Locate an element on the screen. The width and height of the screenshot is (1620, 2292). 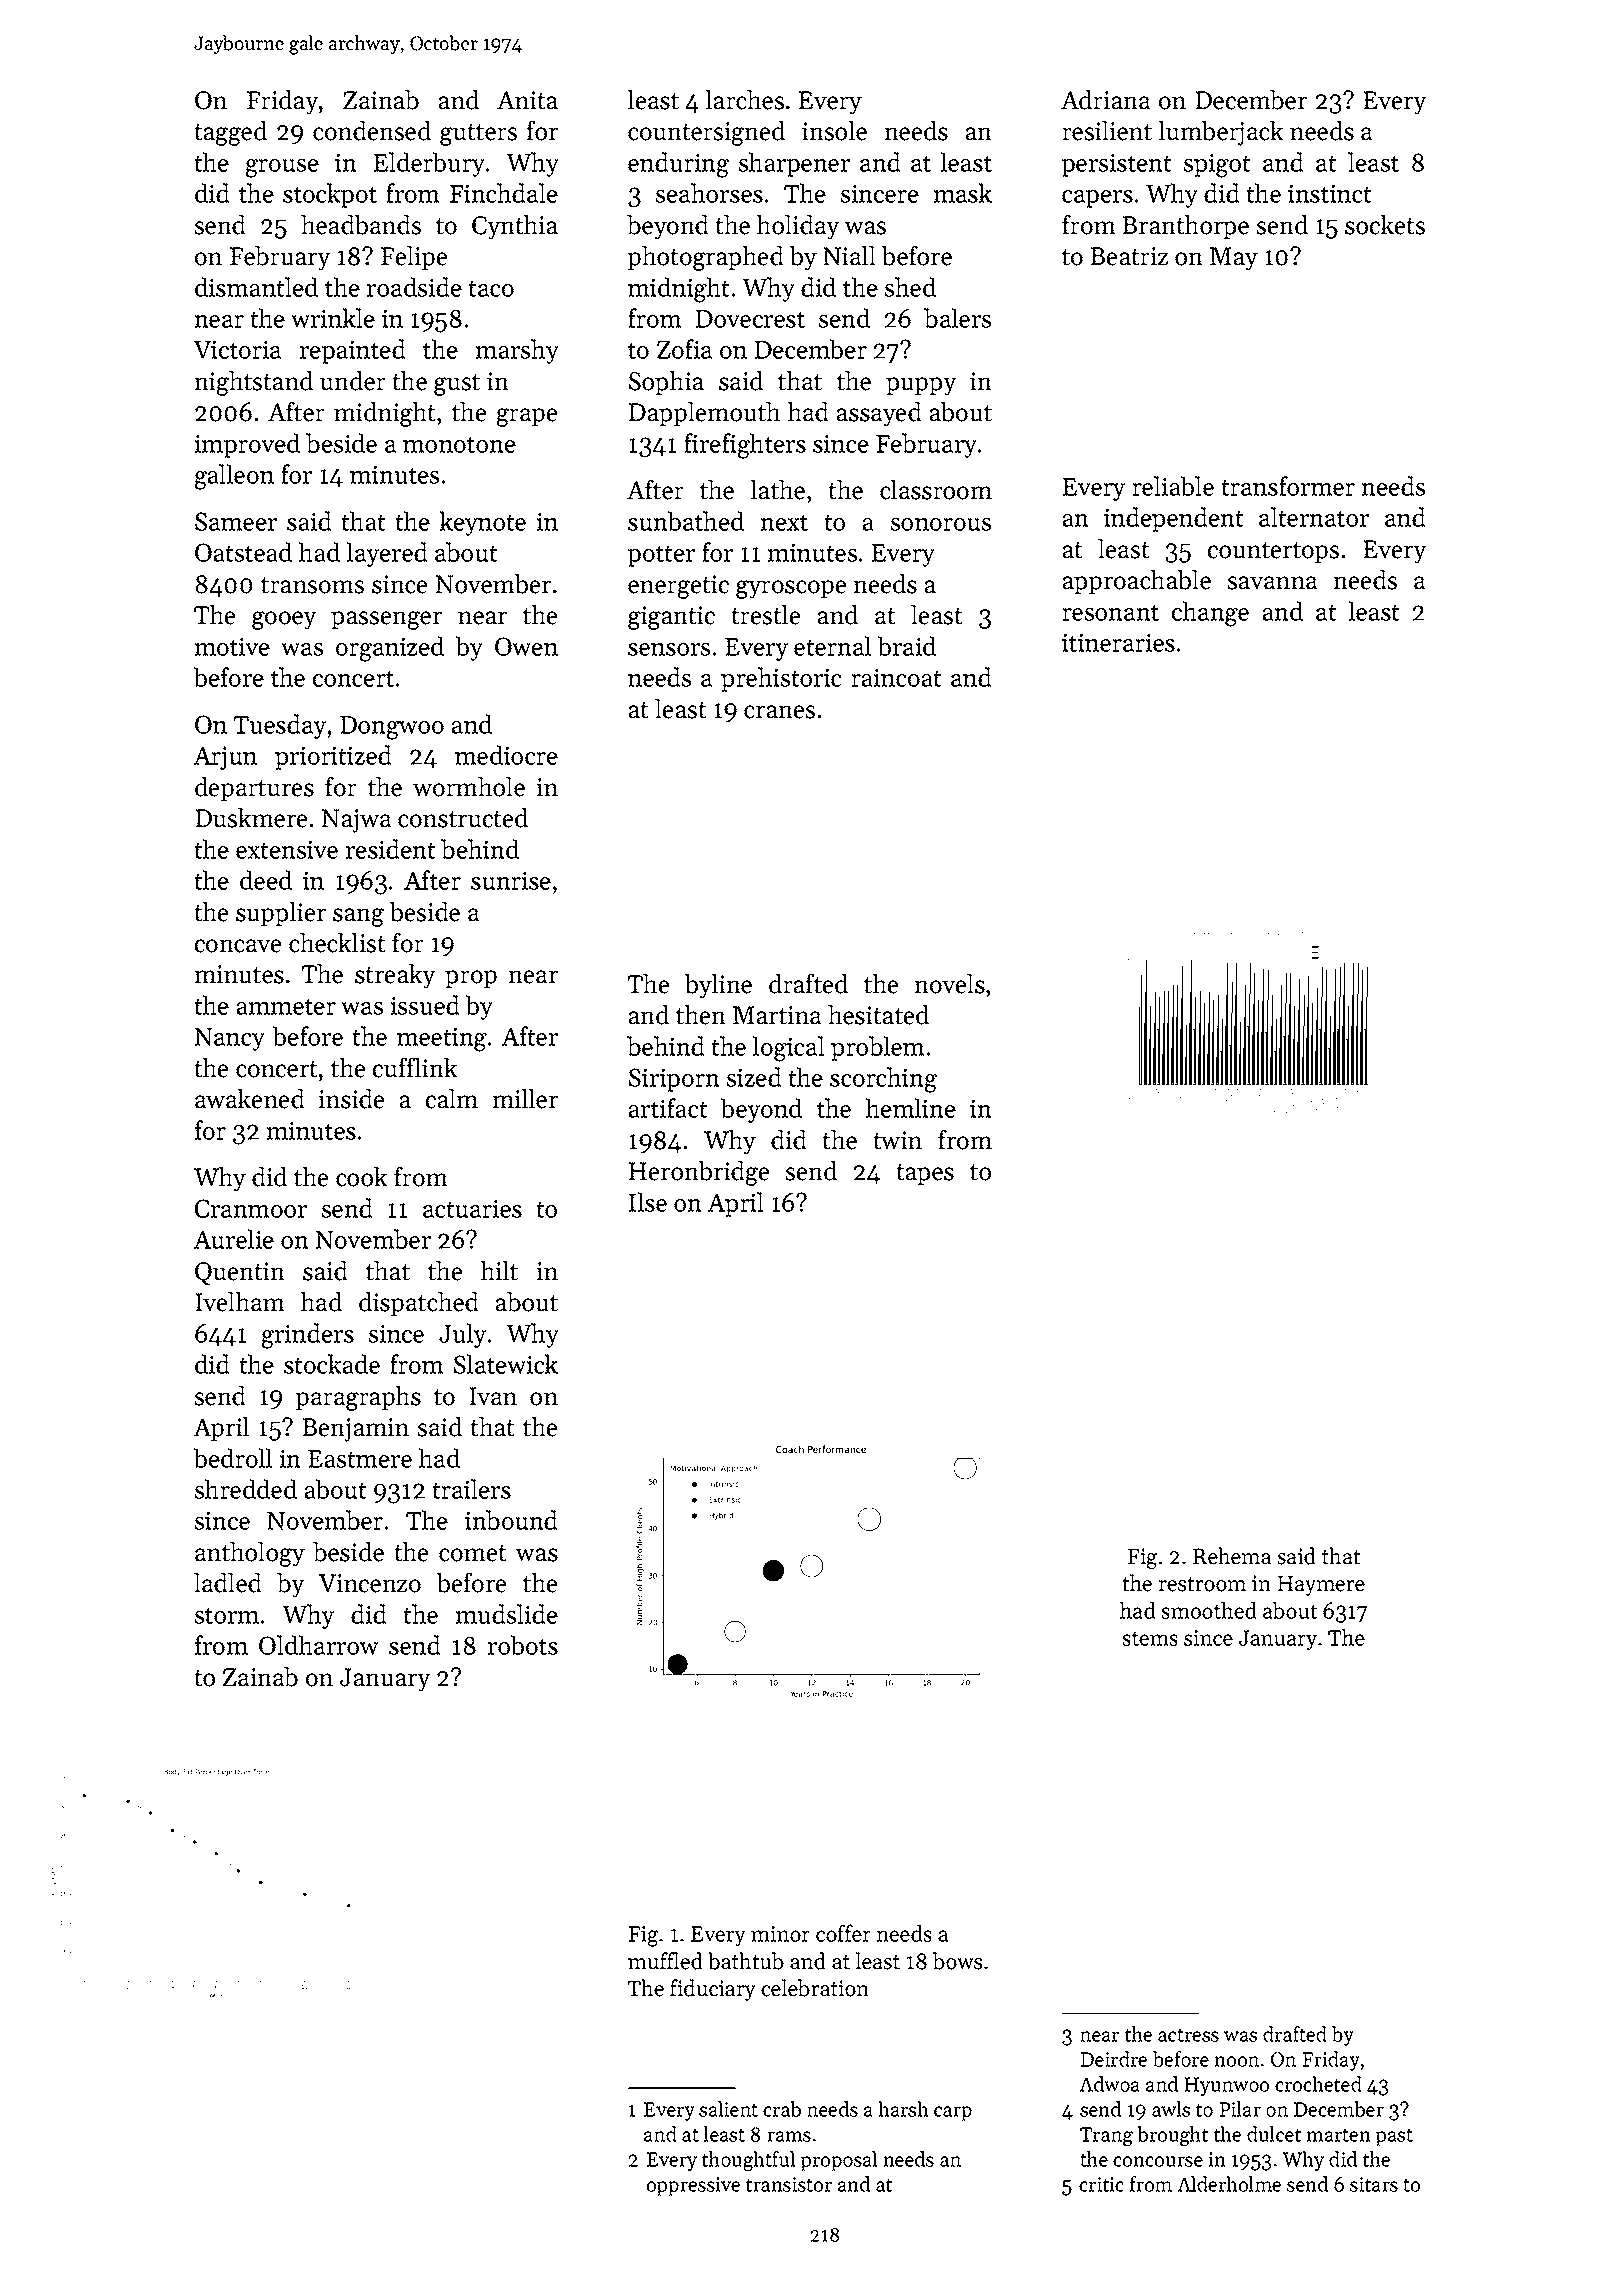
Haymere is located at coordinates (1321, 1586).
